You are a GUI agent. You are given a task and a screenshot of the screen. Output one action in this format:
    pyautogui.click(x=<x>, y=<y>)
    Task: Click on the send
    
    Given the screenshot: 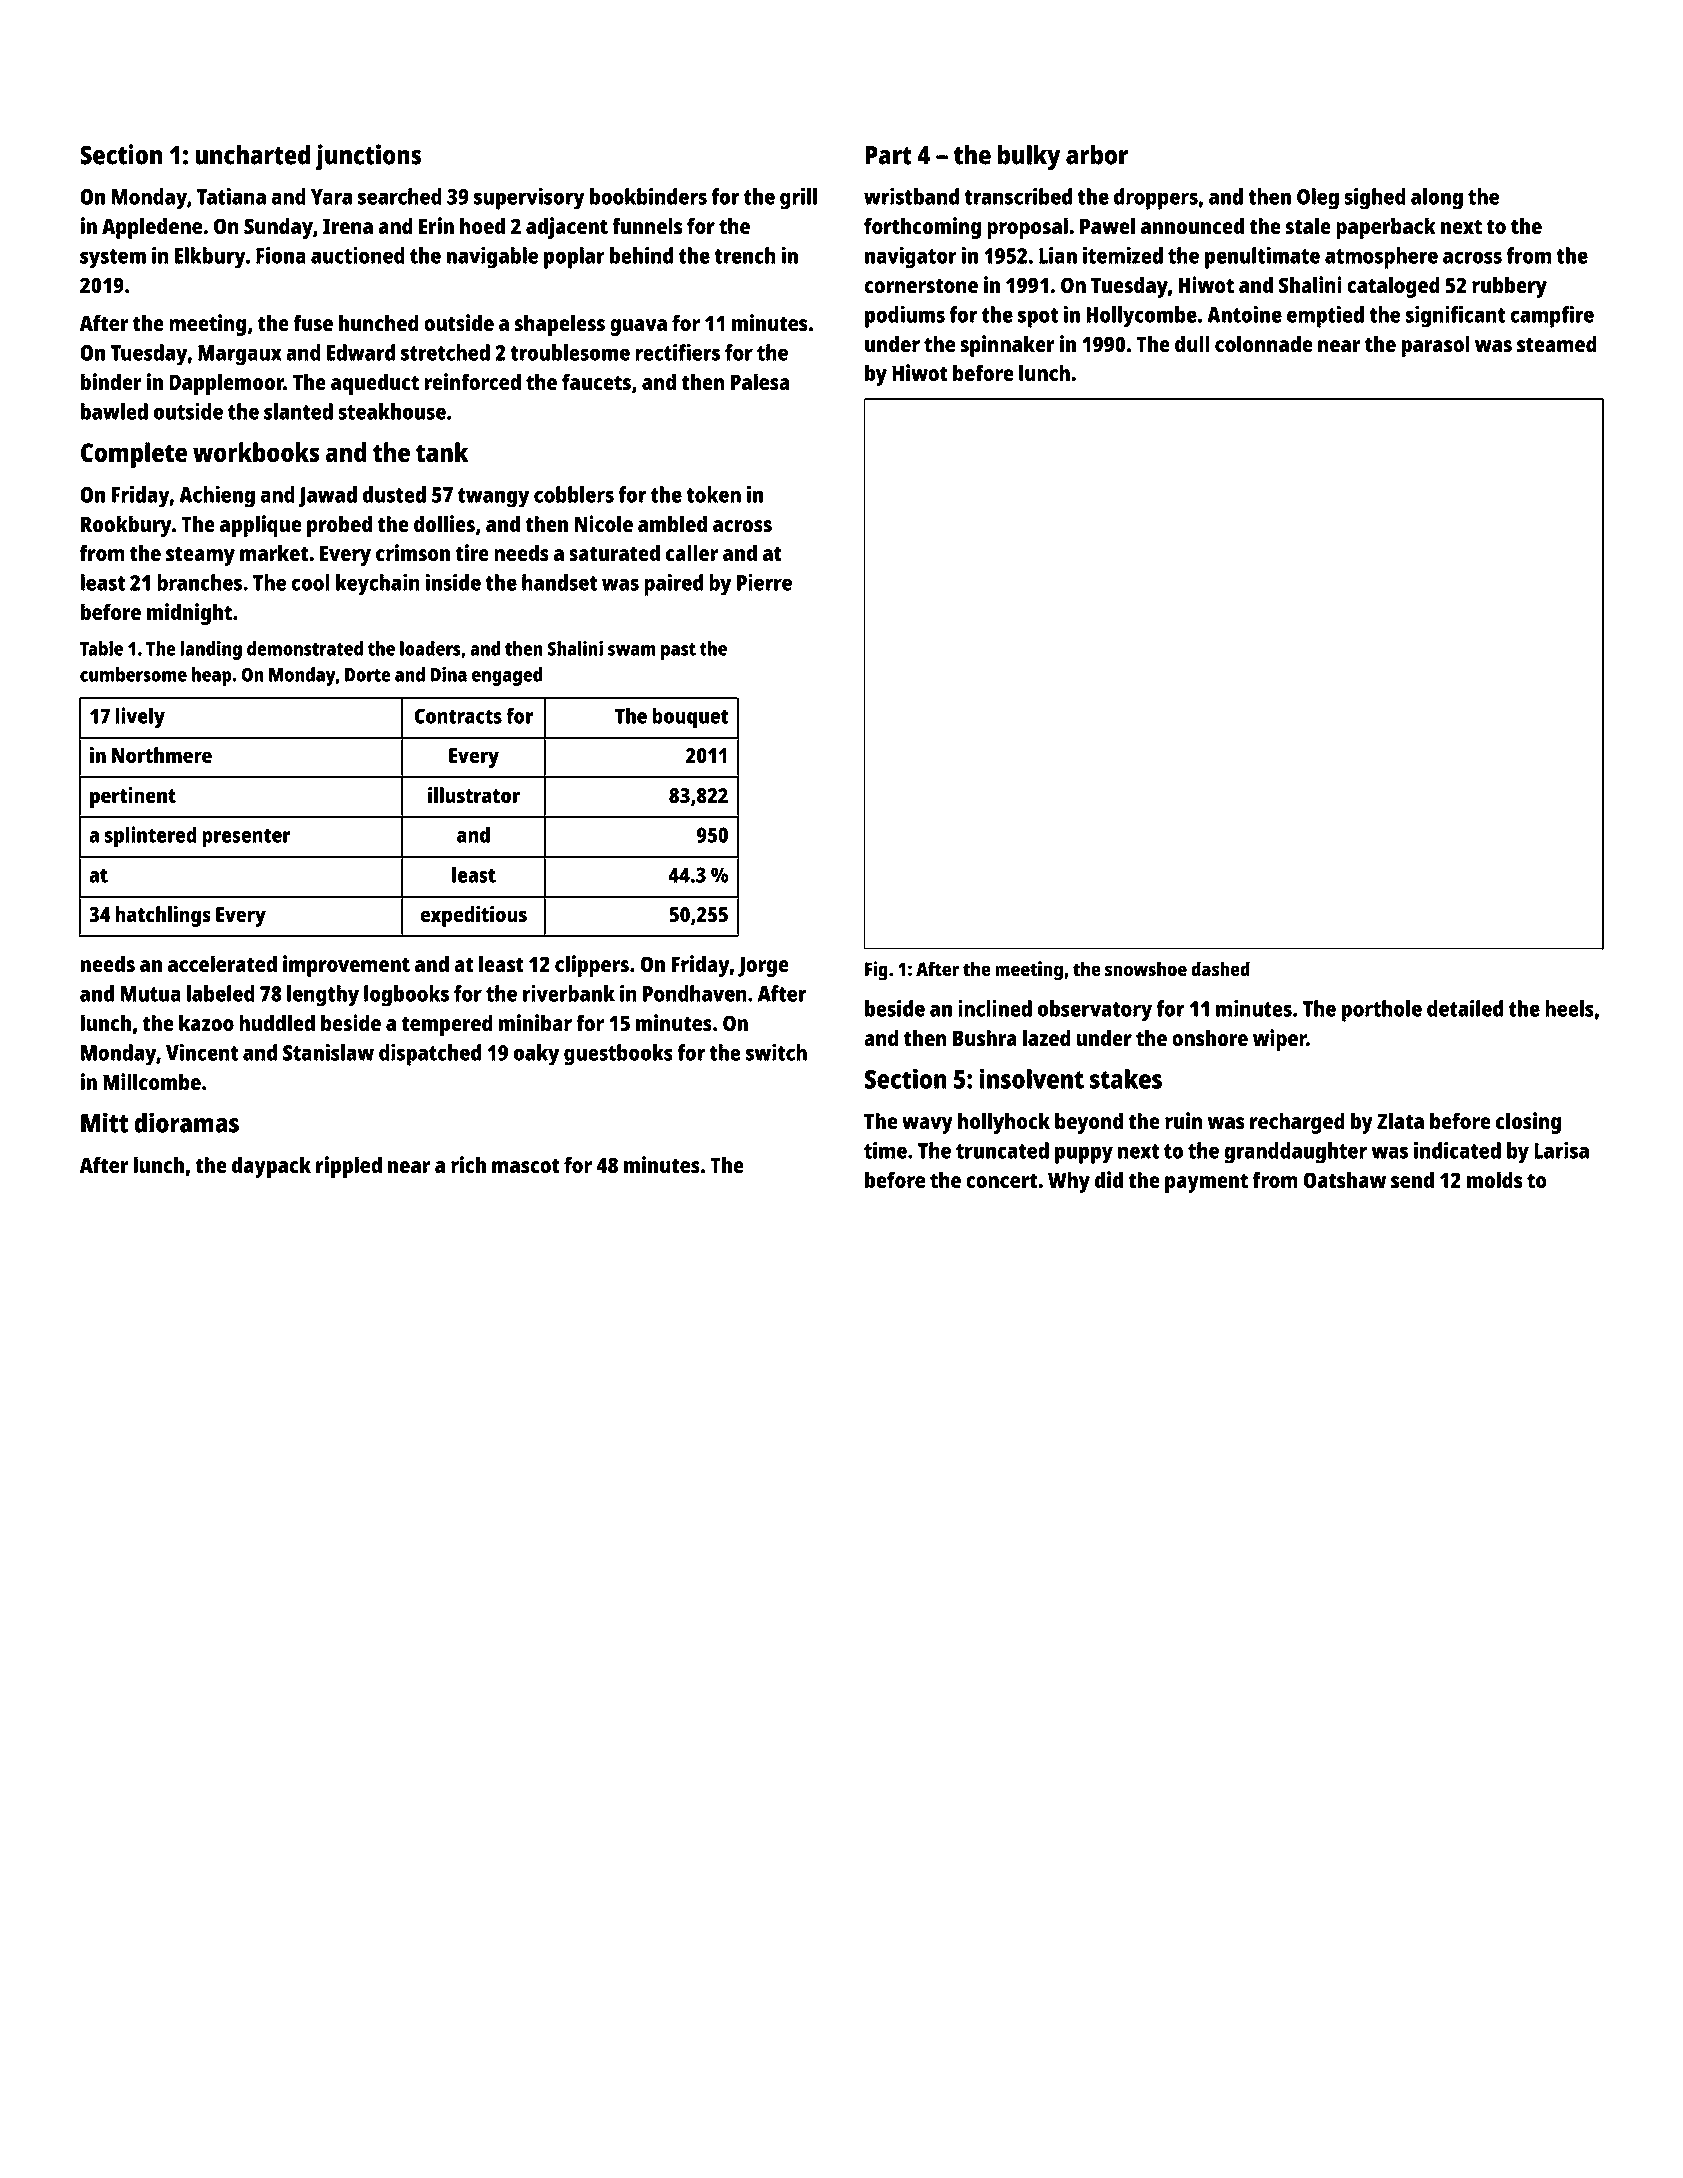 What is the action you would take?
    pyautogui.click(x=1412, y=1179)
